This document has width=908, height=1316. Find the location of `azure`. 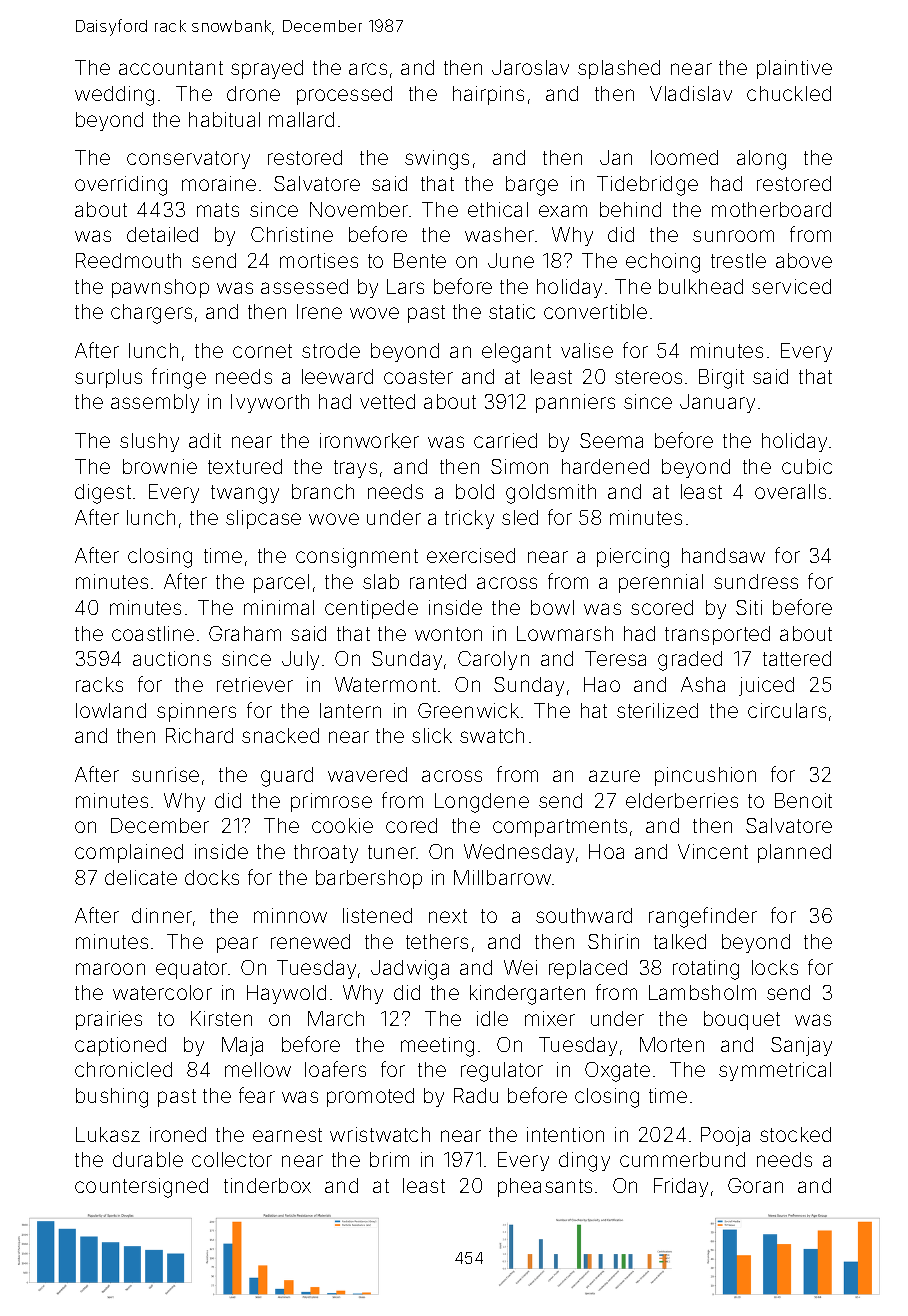

azure is located at coordinates (614, 776).
